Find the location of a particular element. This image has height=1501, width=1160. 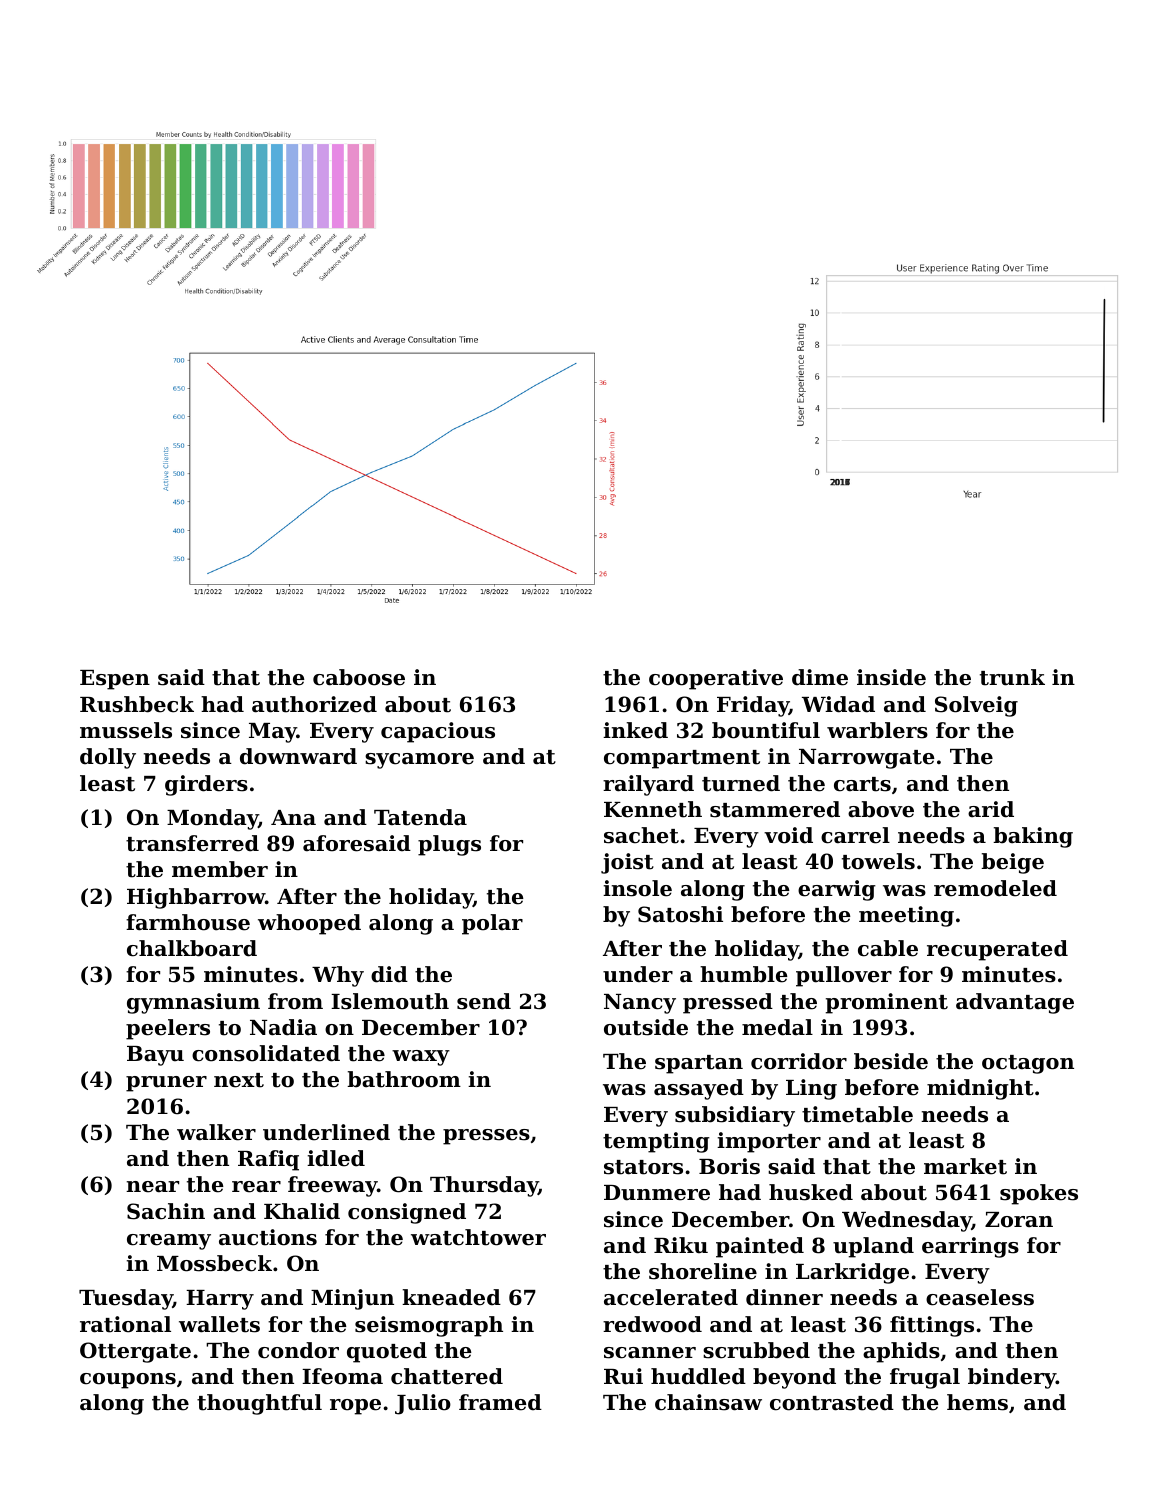

cooperative is located at coordinates (716, 679).
